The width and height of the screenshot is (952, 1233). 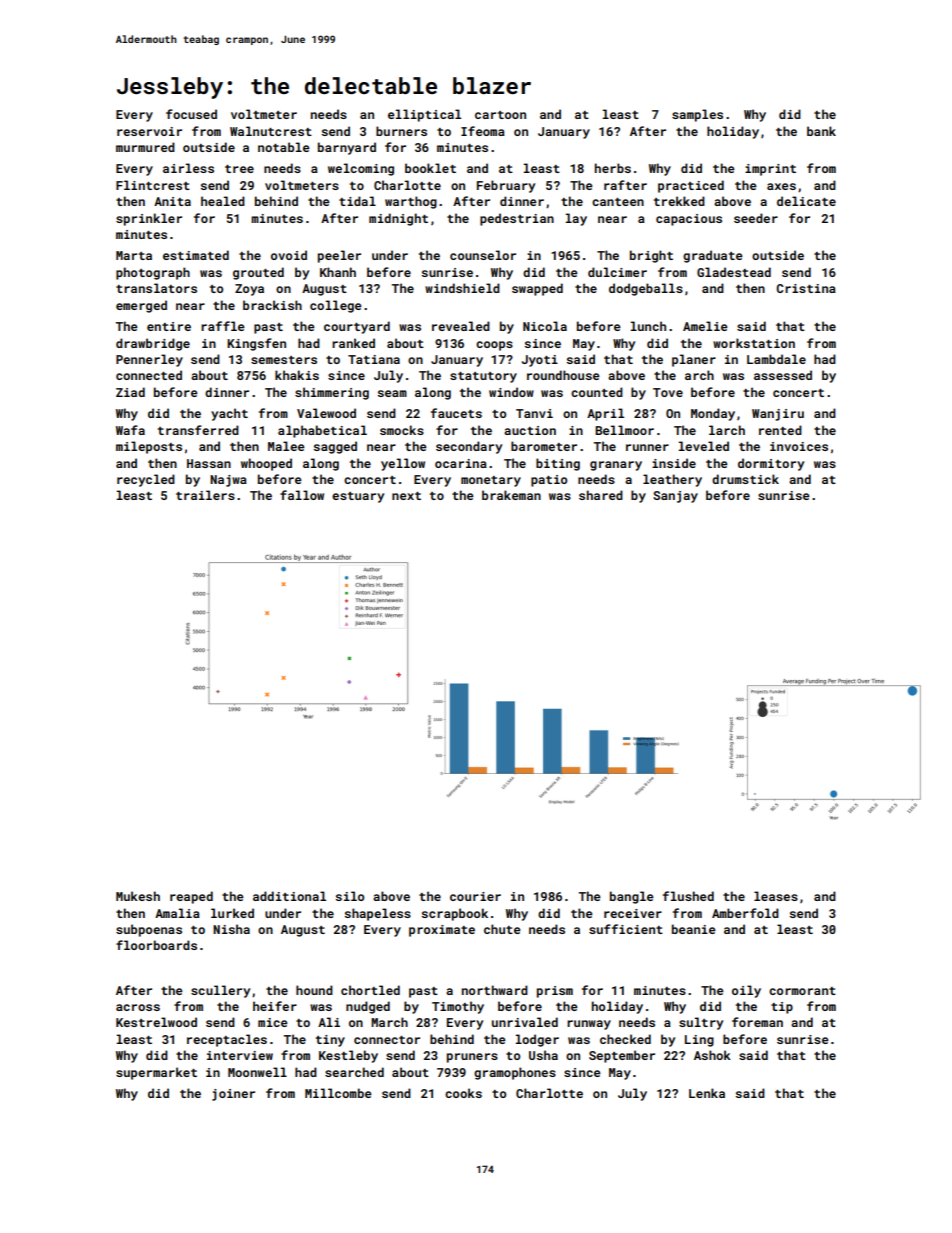 I want to click on sultry, so click(x=701, y=1023).
